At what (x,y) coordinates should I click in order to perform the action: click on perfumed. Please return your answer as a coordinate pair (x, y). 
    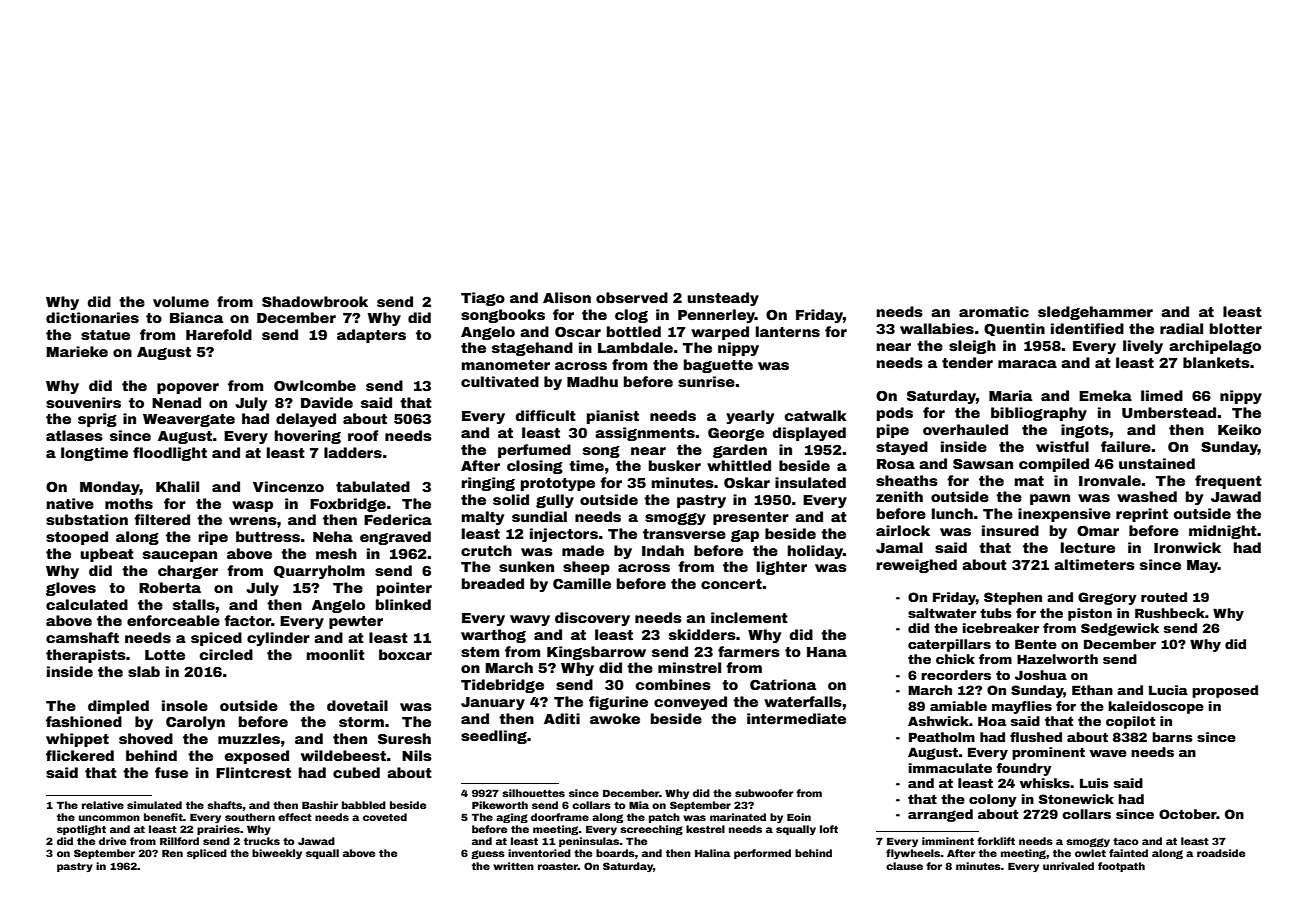
    Looking at the image, I should click on (534, 451).
